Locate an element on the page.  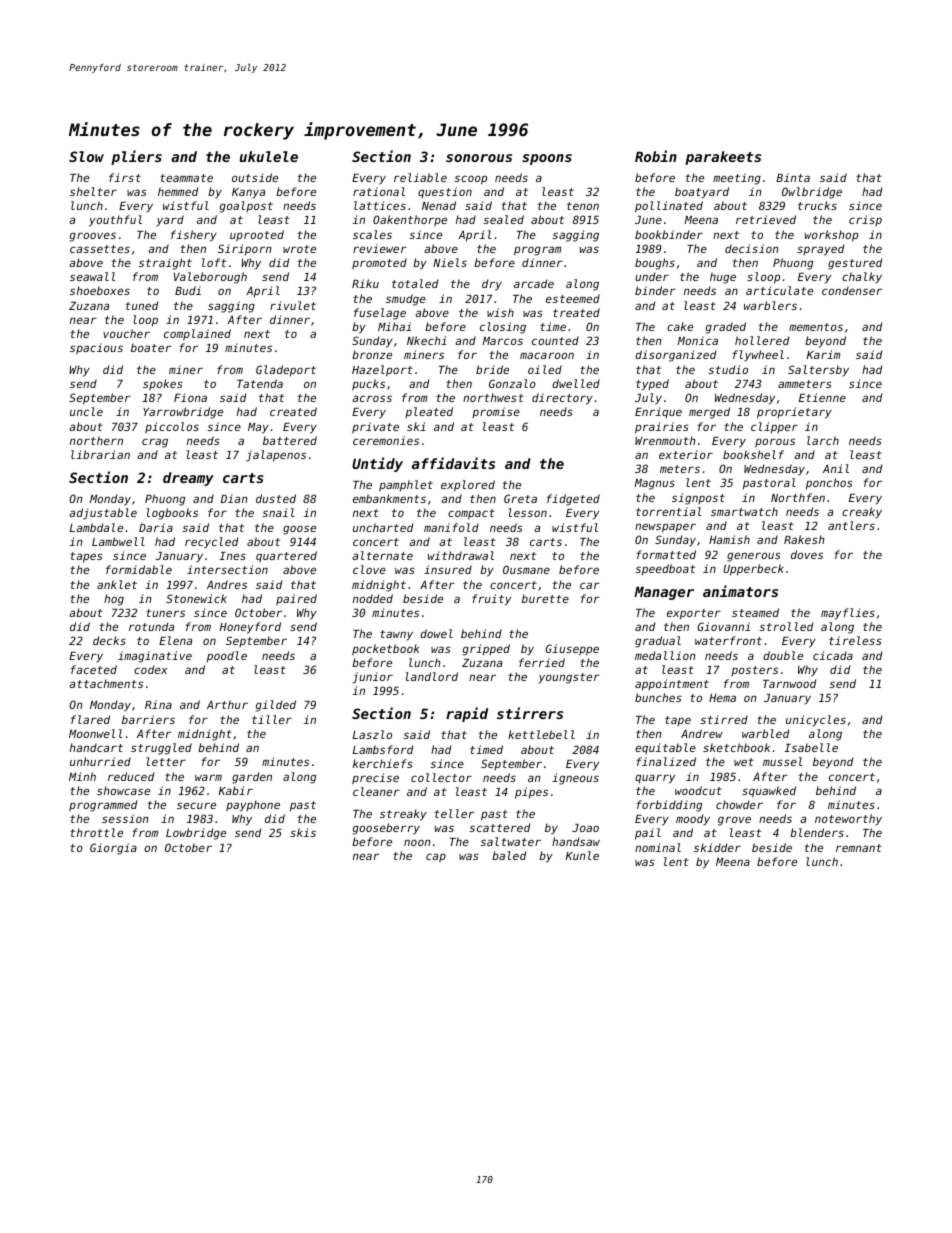
parakeets is located at coordinates (723, 158).
